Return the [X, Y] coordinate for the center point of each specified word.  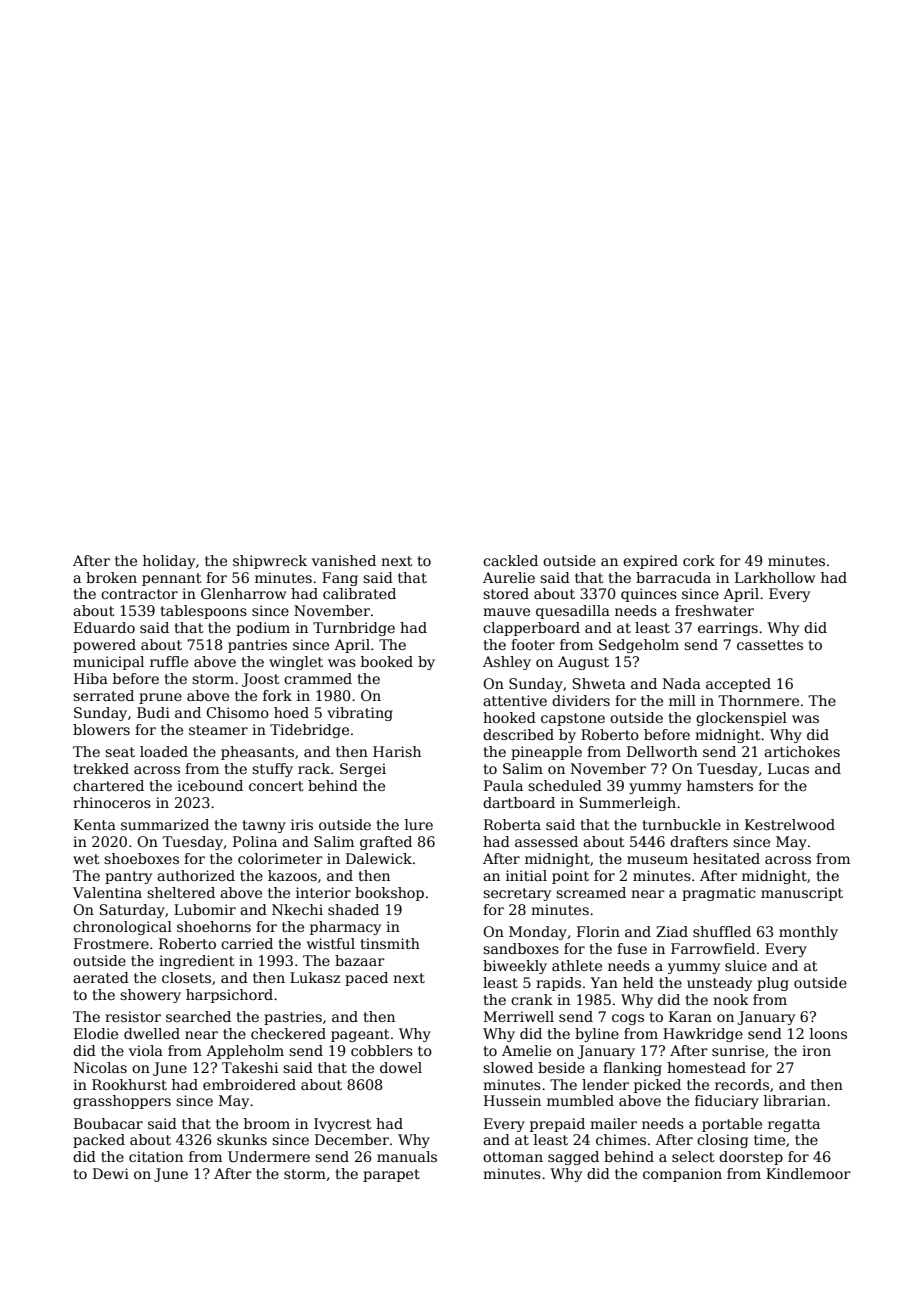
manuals [407, 1156]
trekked [101, 768]
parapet [391, 1175]
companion [682, 1175]
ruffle [169, 661]
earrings [728, 629]
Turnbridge [354, 629]
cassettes [770, 645]
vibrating [360, 714]
